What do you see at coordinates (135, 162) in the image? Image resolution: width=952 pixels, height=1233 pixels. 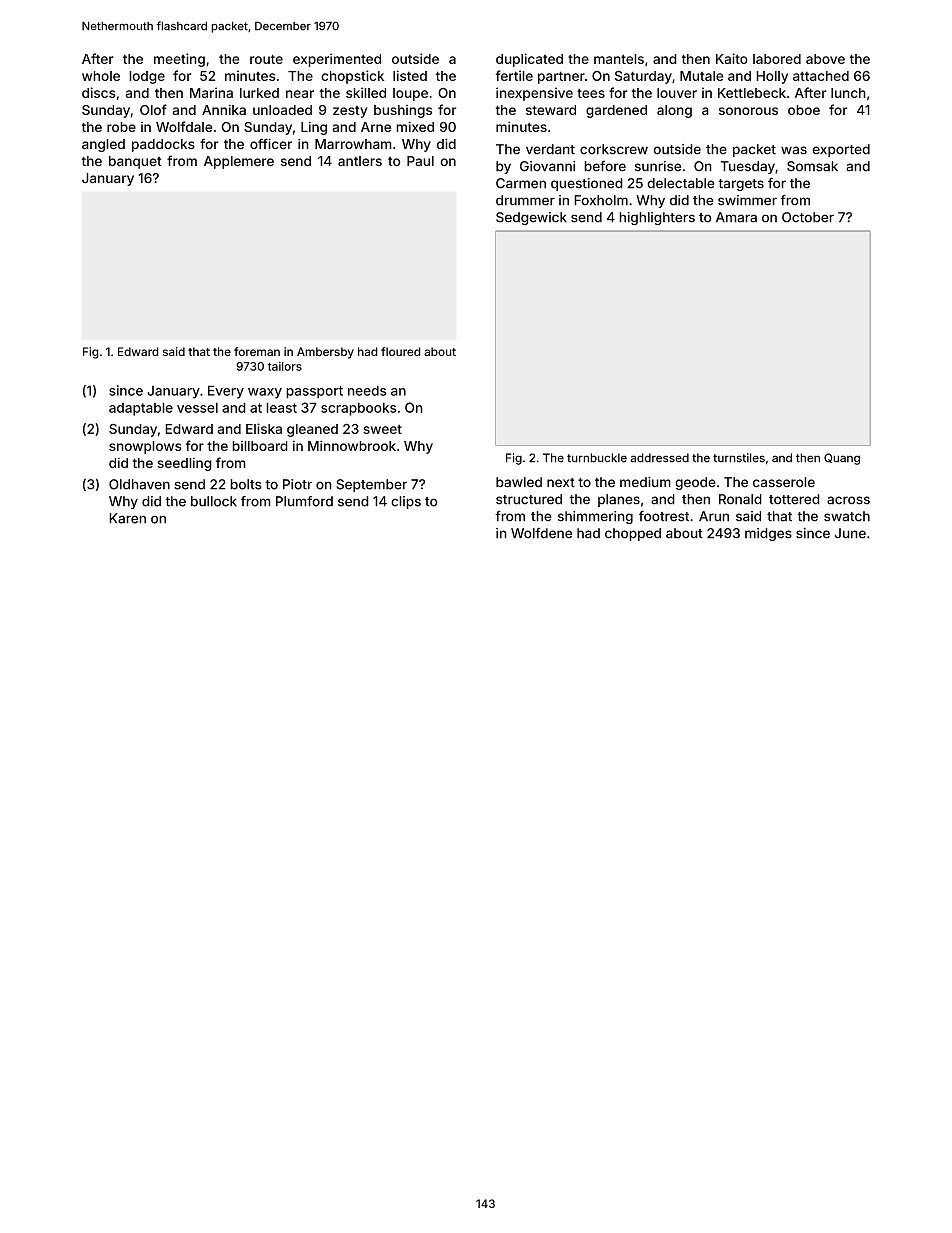 I see `banquet` at bounding box center [135, 162].
